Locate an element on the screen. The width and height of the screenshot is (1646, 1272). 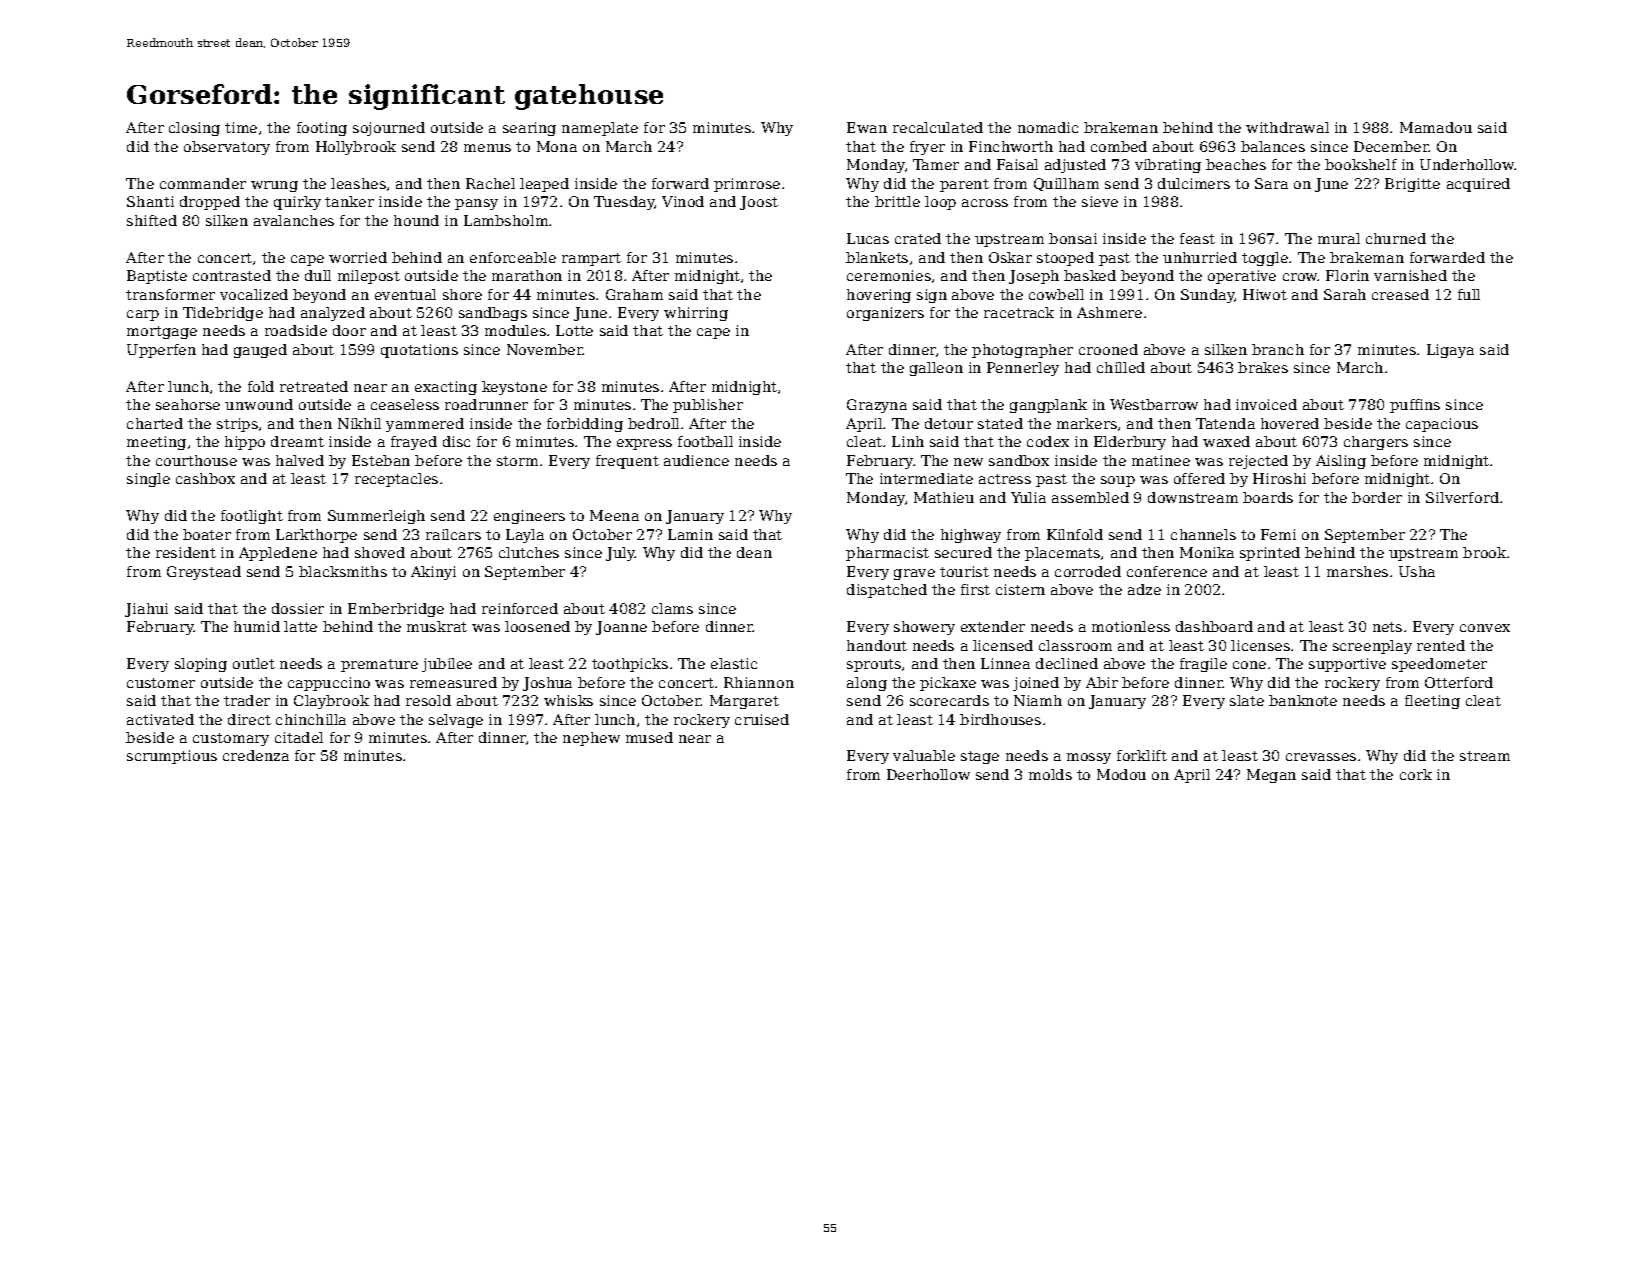
Silverford is located at coordinates (1462, 497).
